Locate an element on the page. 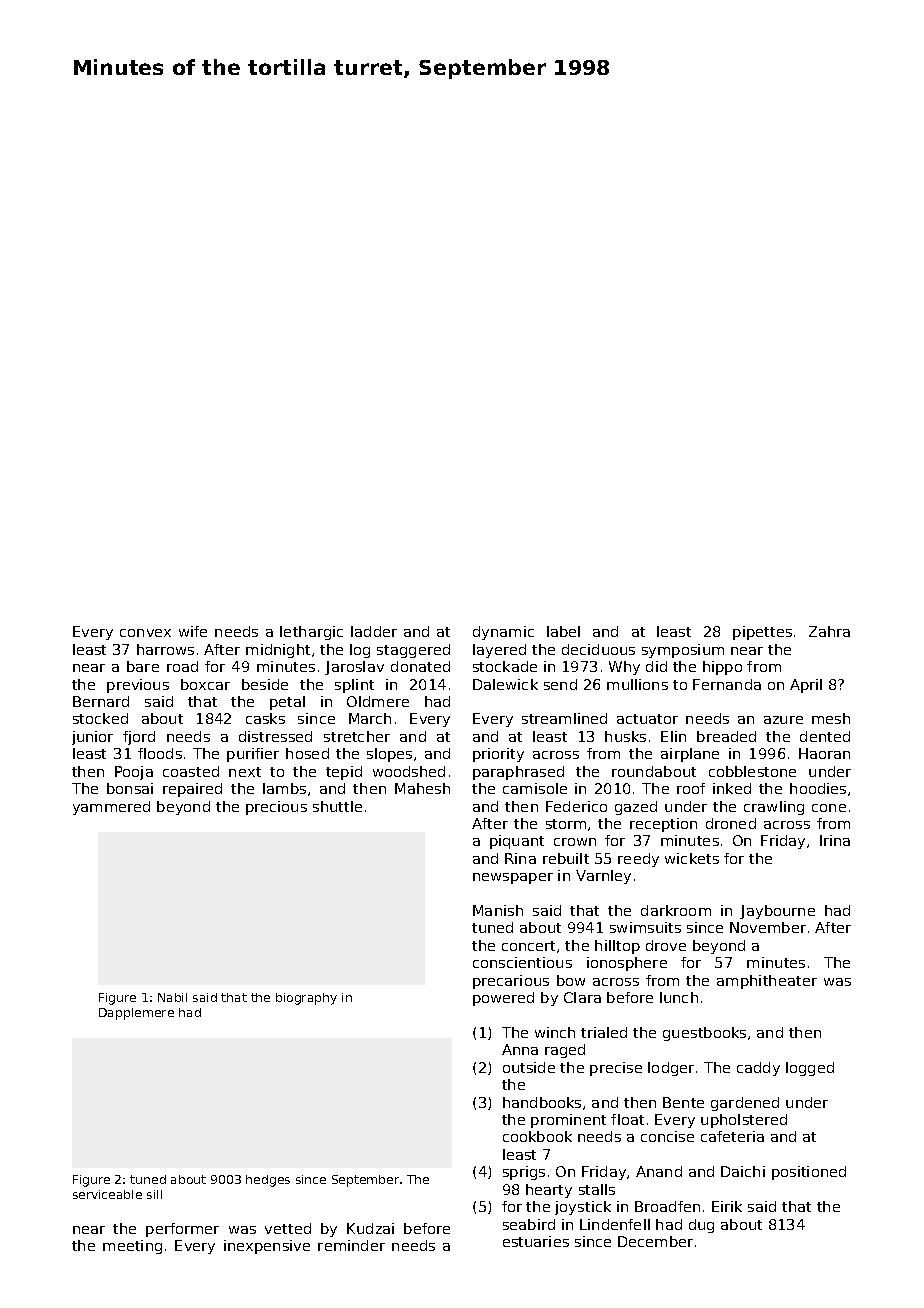  hedges is located at coordinates (268, 1181).
